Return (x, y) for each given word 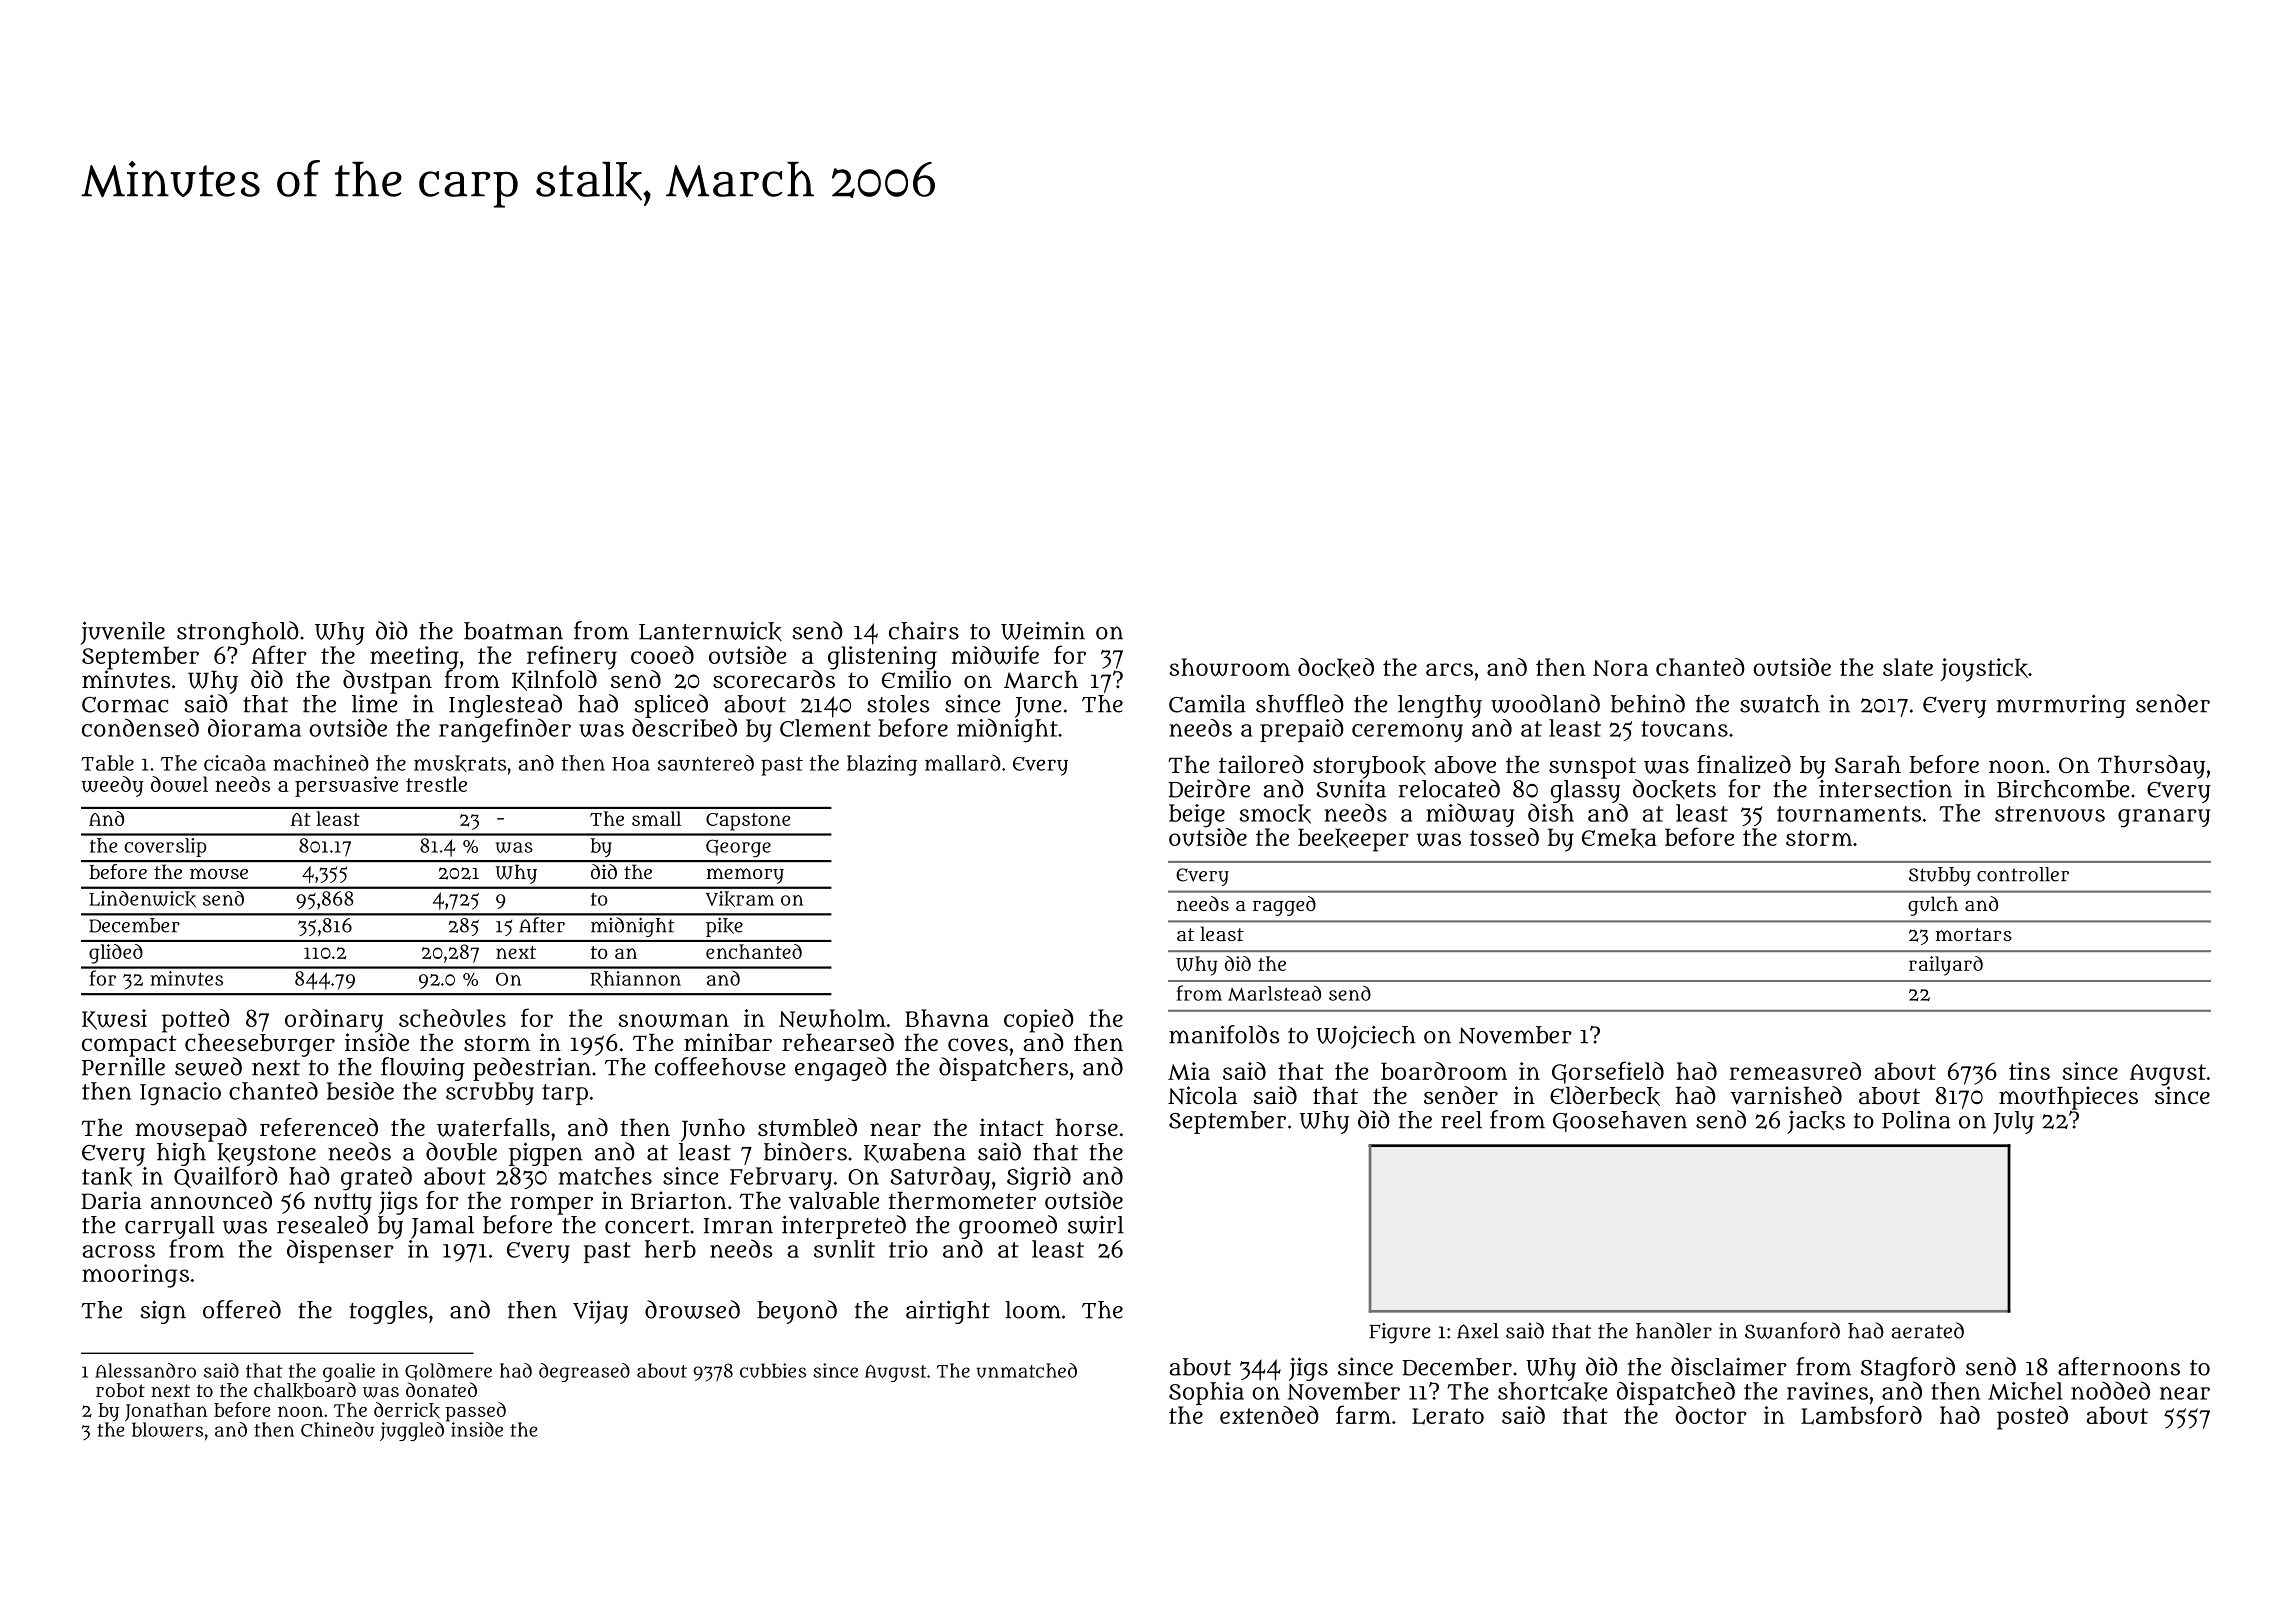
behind (1648, 703)
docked (1336, 668)
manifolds (1224, 1034)
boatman (513, 631)
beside (360, 1091)
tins (2029, 1071)
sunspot (1592, 768)
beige (1197, 816)
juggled (412, 1431)
